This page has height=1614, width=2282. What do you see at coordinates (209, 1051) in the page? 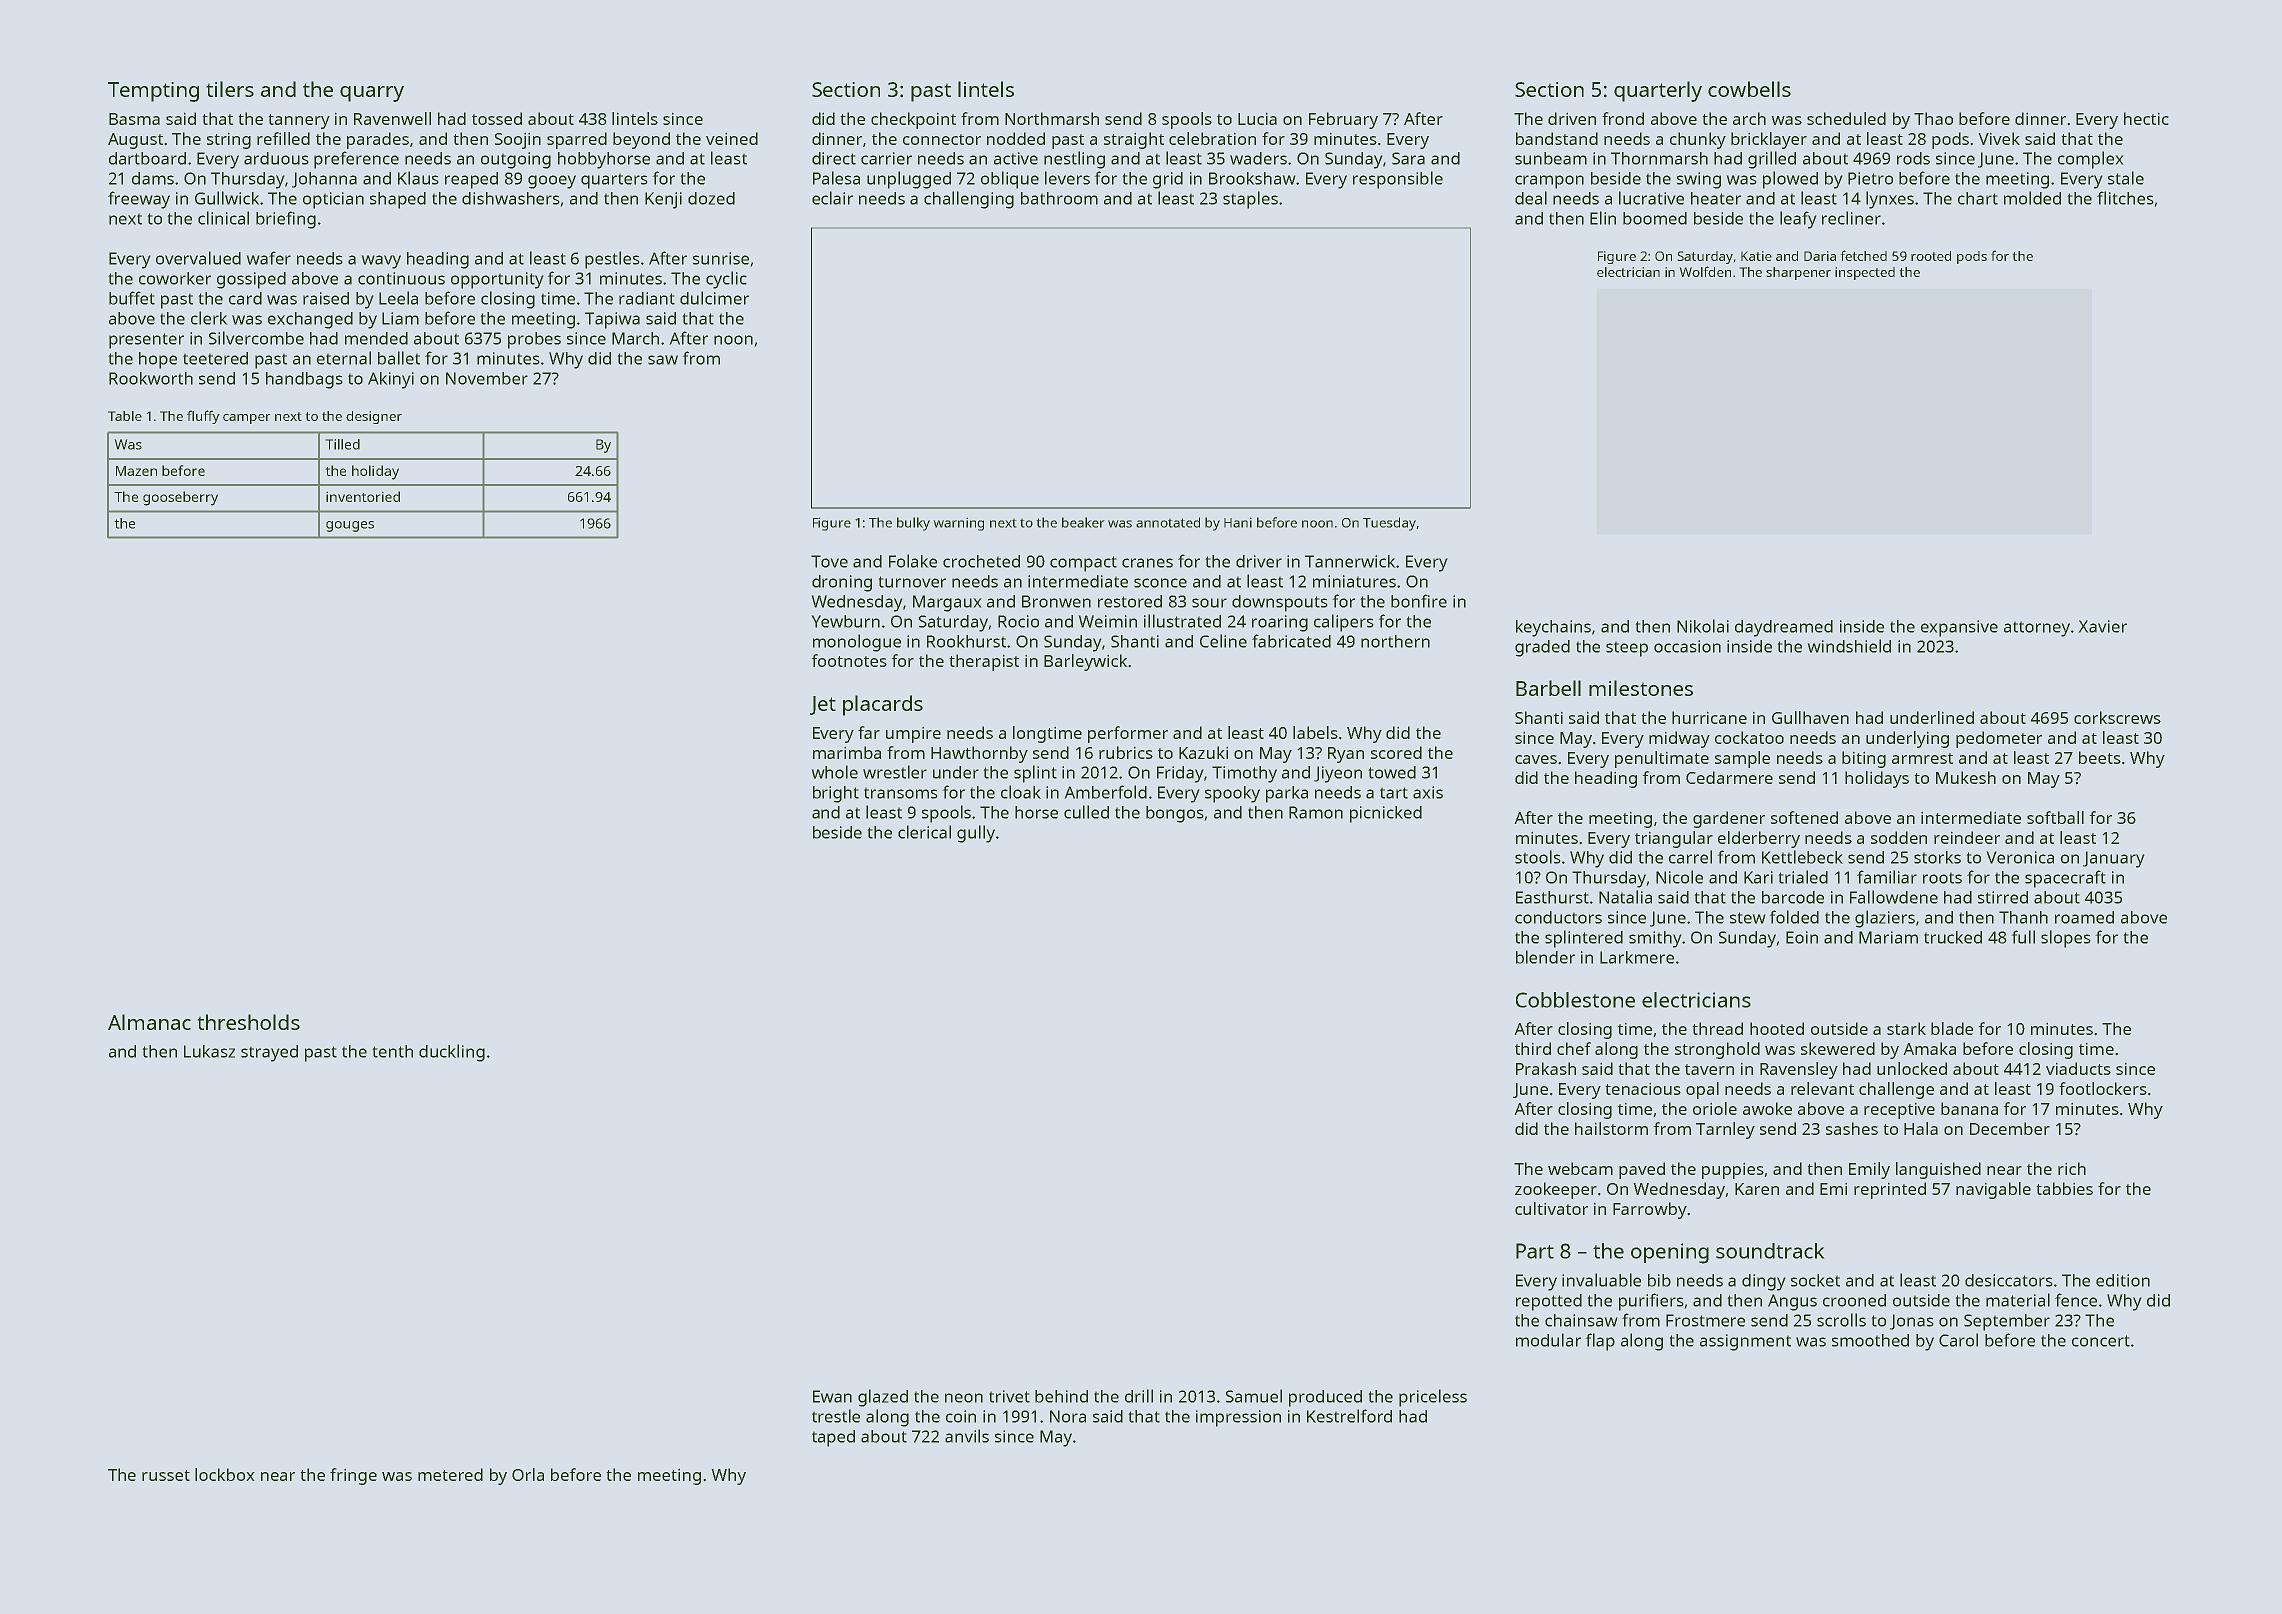
I see `Lukasz` at bounding box center [209, 1051].
